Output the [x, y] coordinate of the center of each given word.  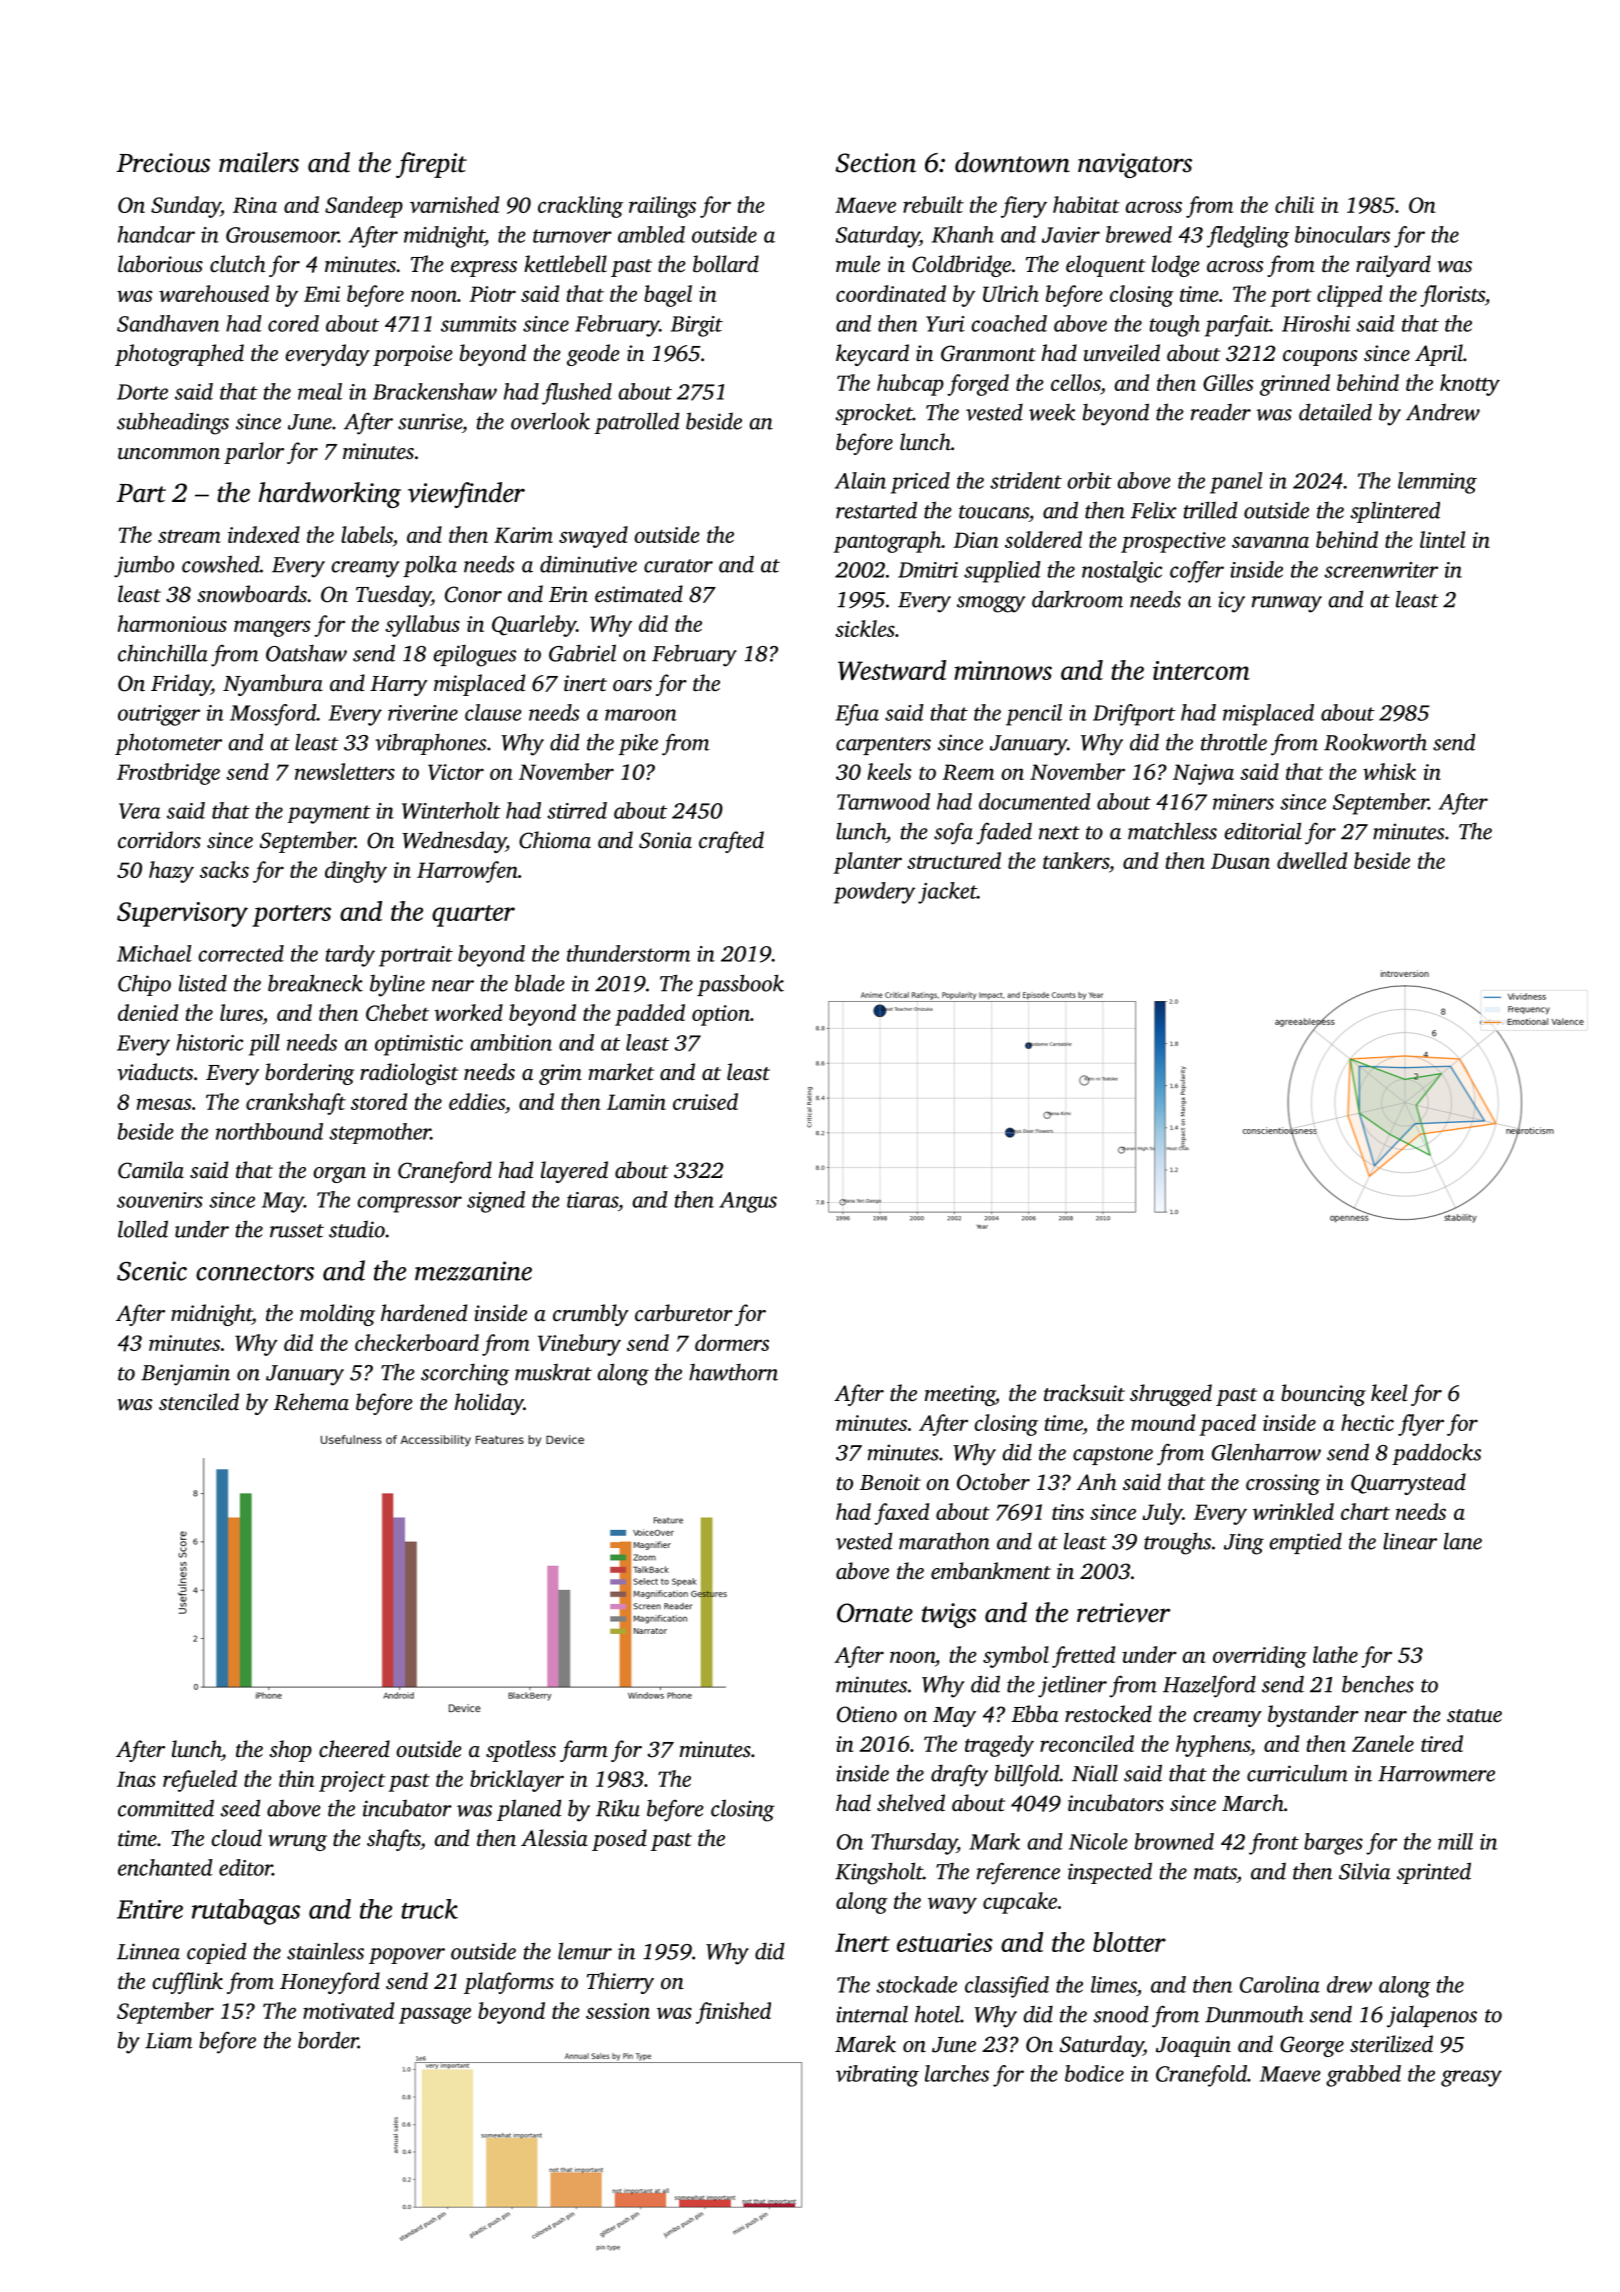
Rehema [311, 1402]
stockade [916, 1984]
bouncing [1323, 1395]
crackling [580, 207]
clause [493, 712]
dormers [732, 1342]
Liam [169, 2040]
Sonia [665, 840]
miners [1243, 802]
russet [297, 1231]
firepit [431, 165]
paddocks [1436, 1454]
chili [1294, 204]
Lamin [636, 1102]
